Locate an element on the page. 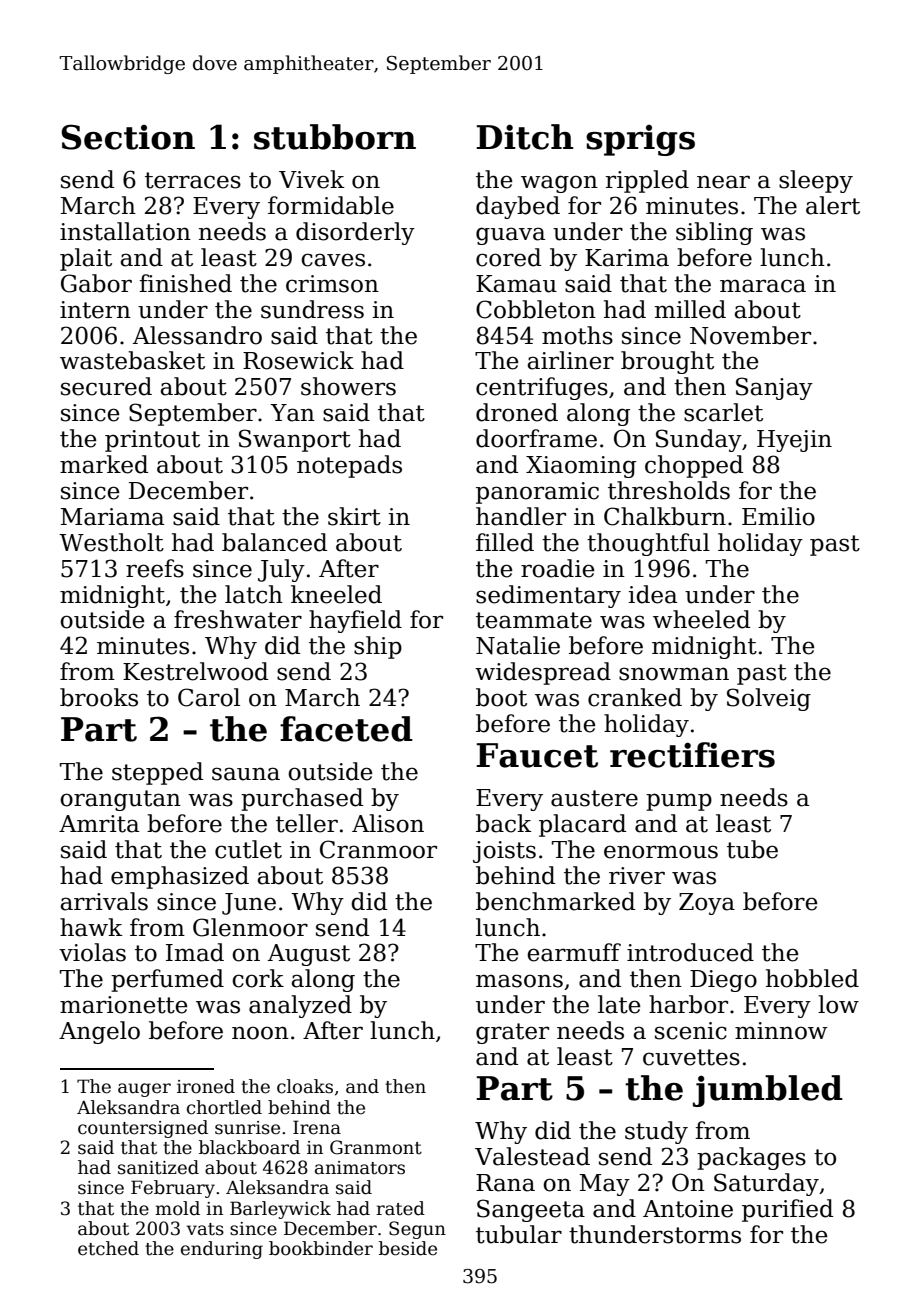 Image resolution: width=924 pixels, height=1311 pixels. November is located at coordinates (750, 335).
